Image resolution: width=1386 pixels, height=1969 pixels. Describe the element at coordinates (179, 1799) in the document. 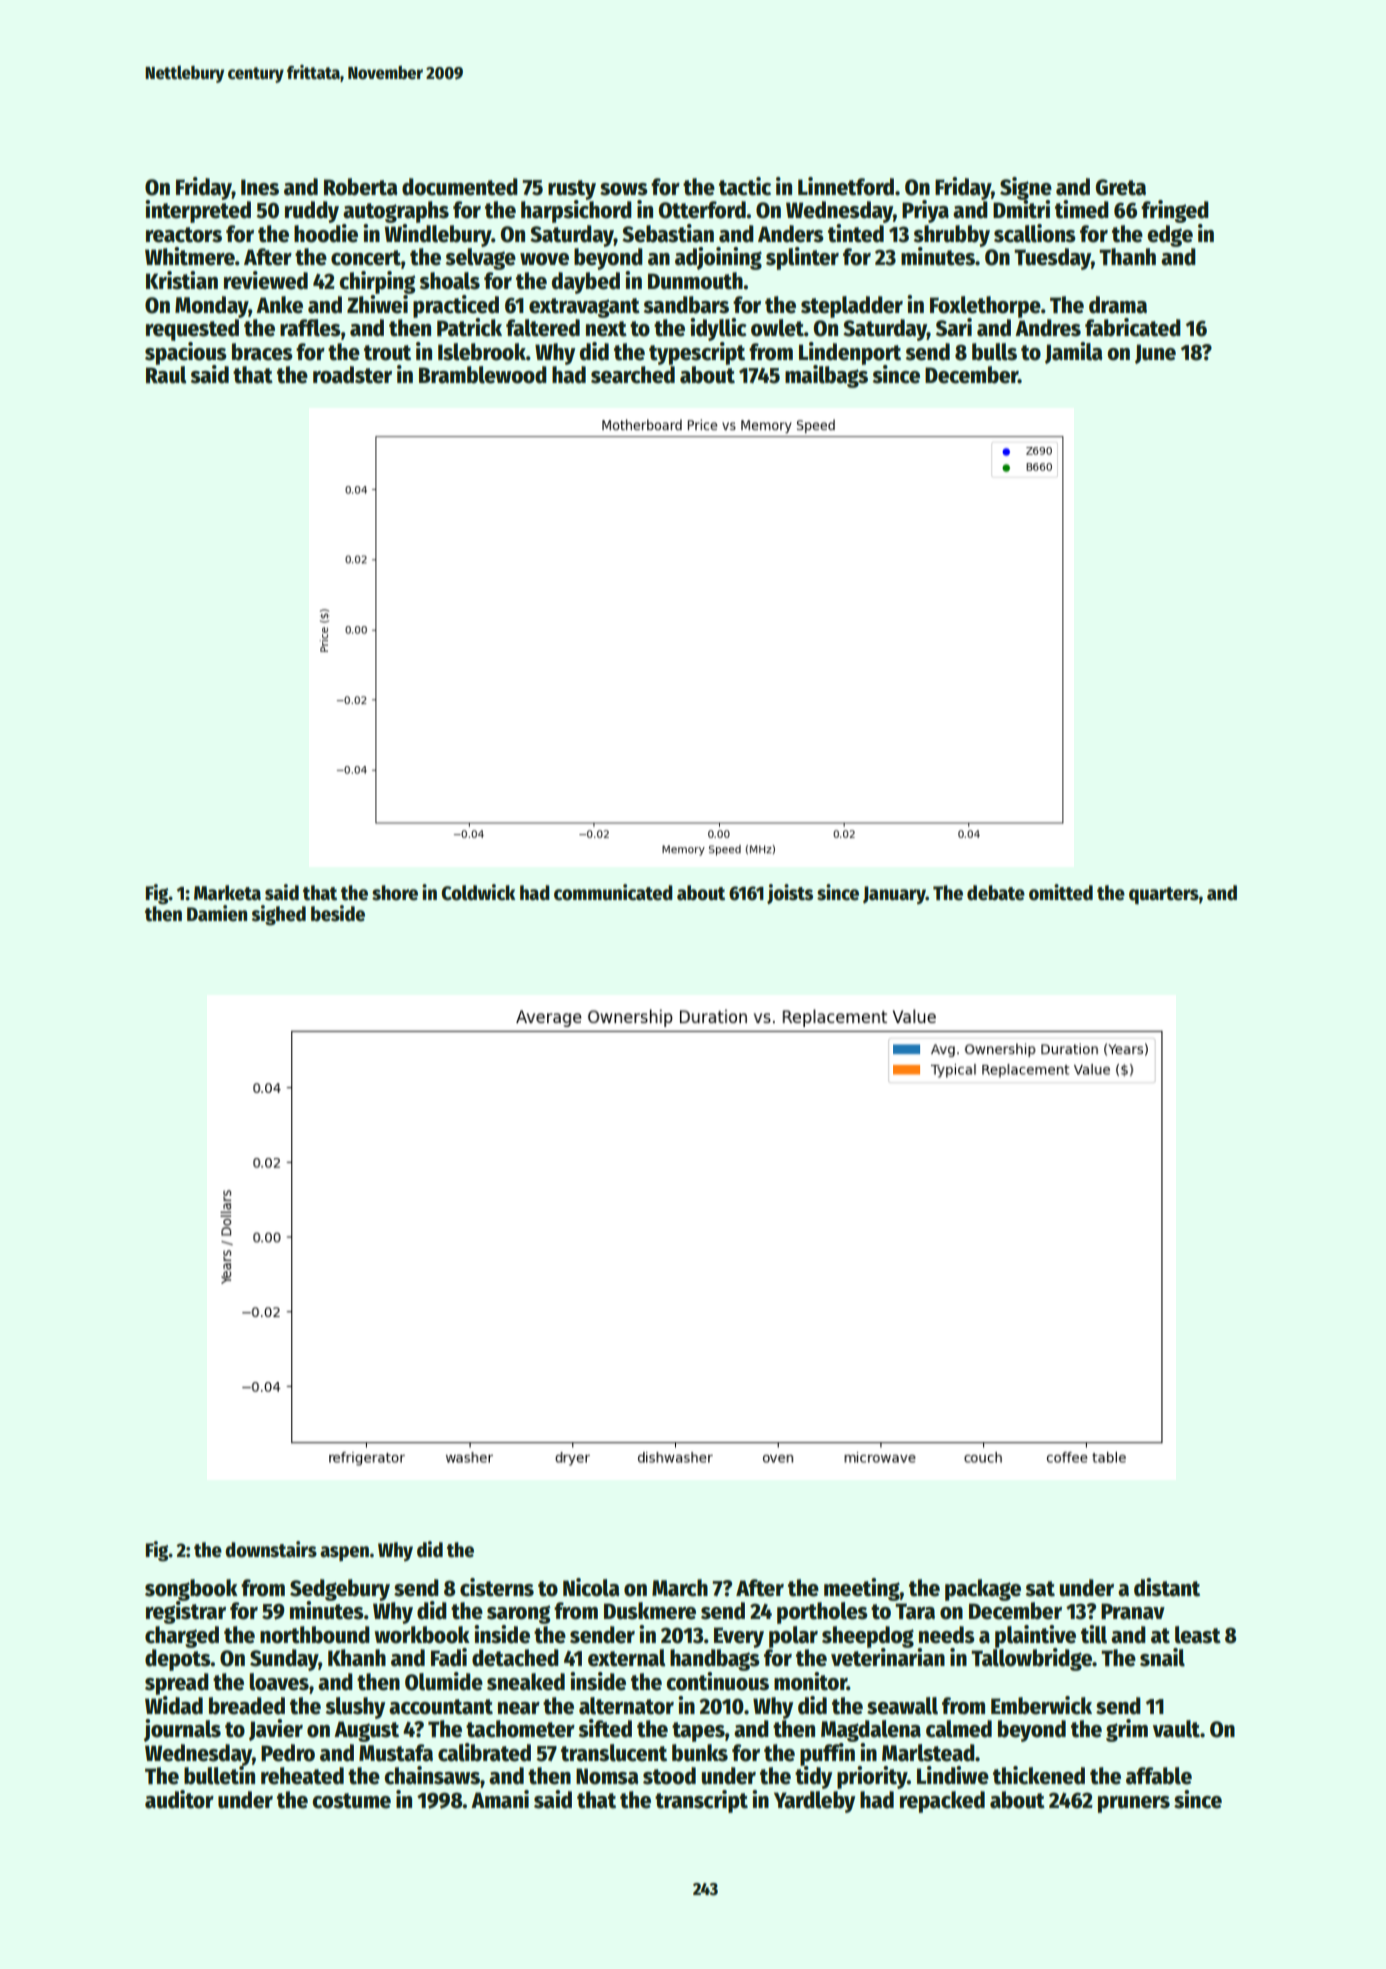

I see `auditor` at that location.
